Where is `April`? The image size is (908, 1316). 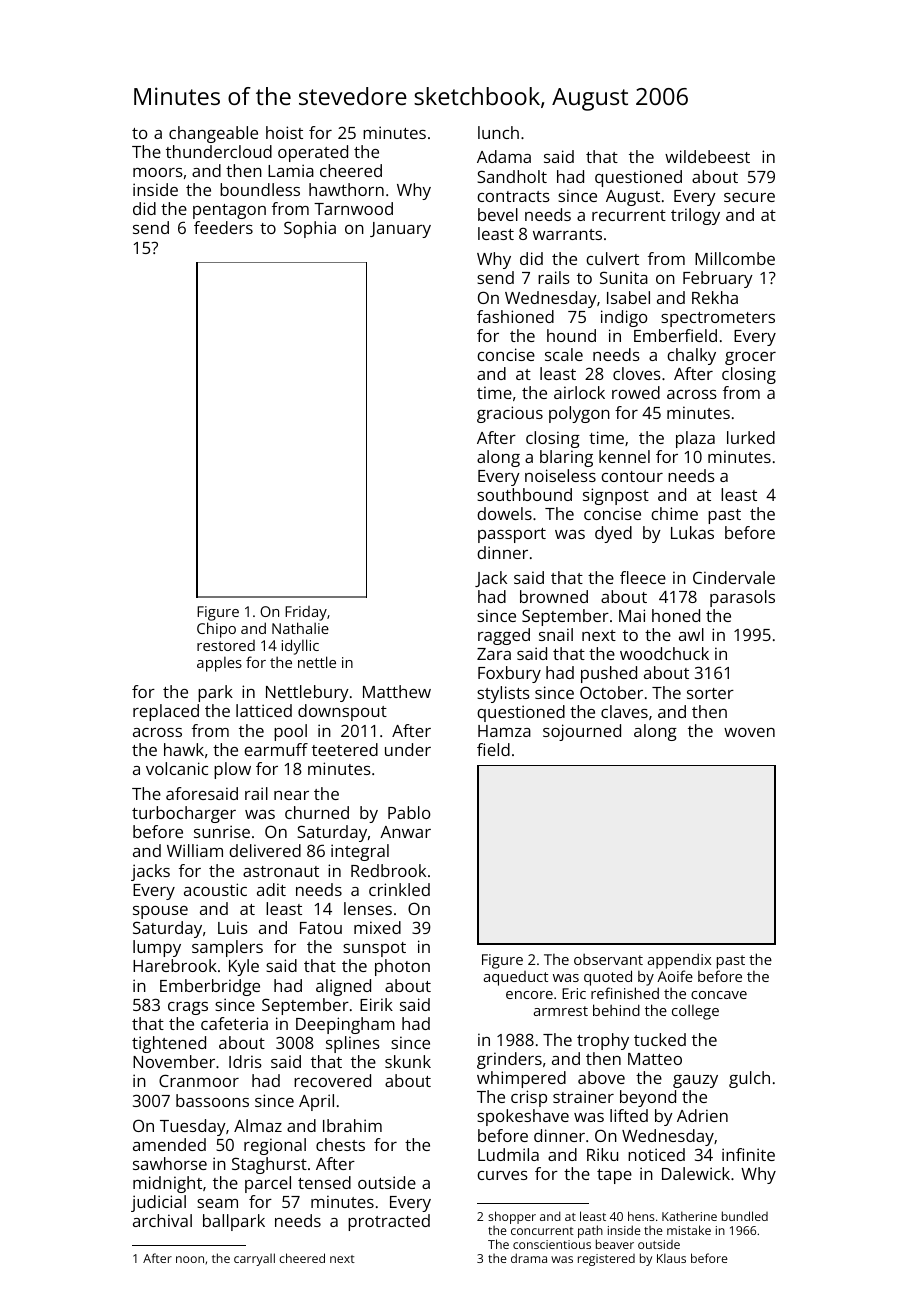 April is located at coordinates (316, 1102).
